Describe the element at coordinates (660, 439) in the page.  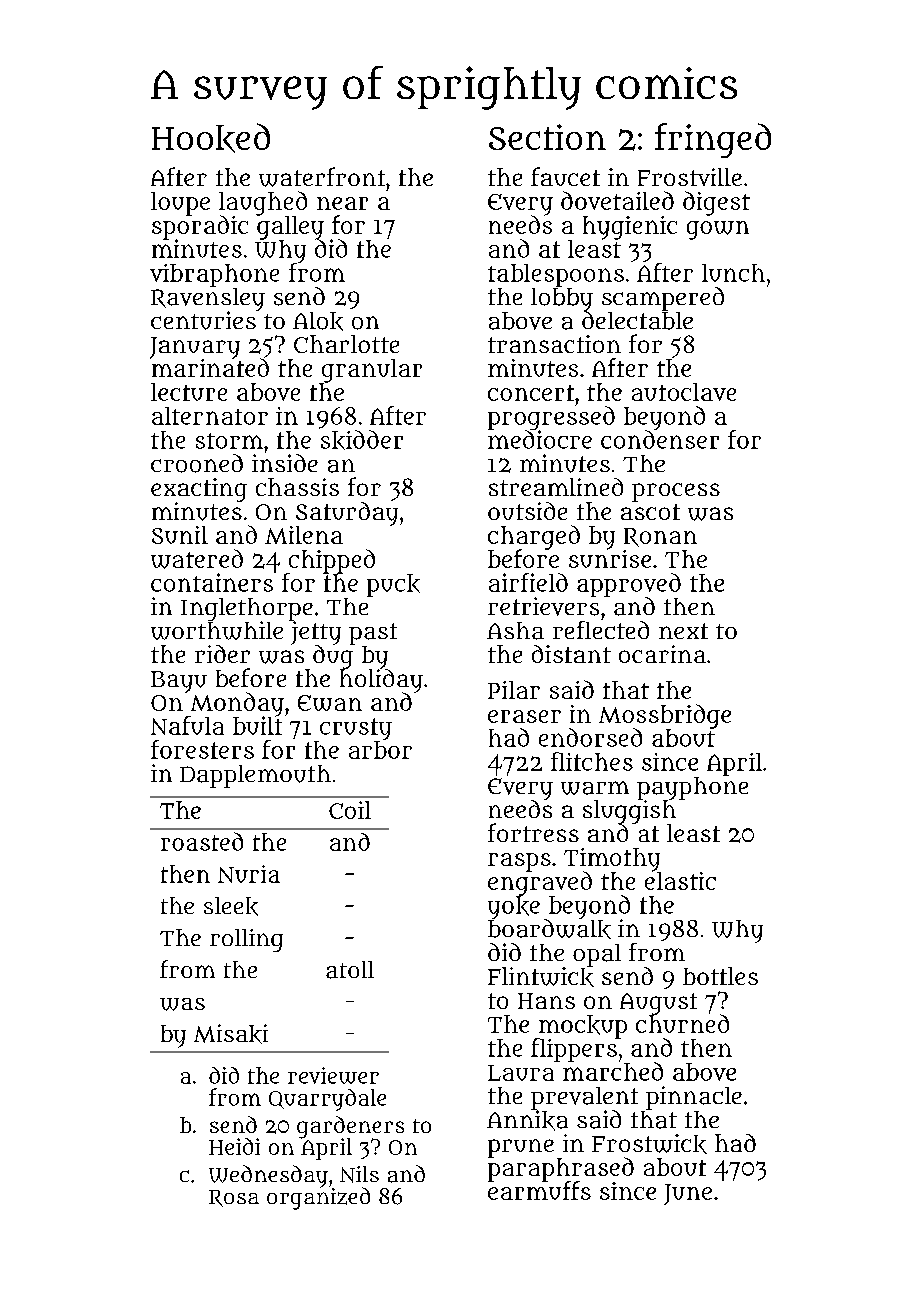
I see `condenser` at that location.
